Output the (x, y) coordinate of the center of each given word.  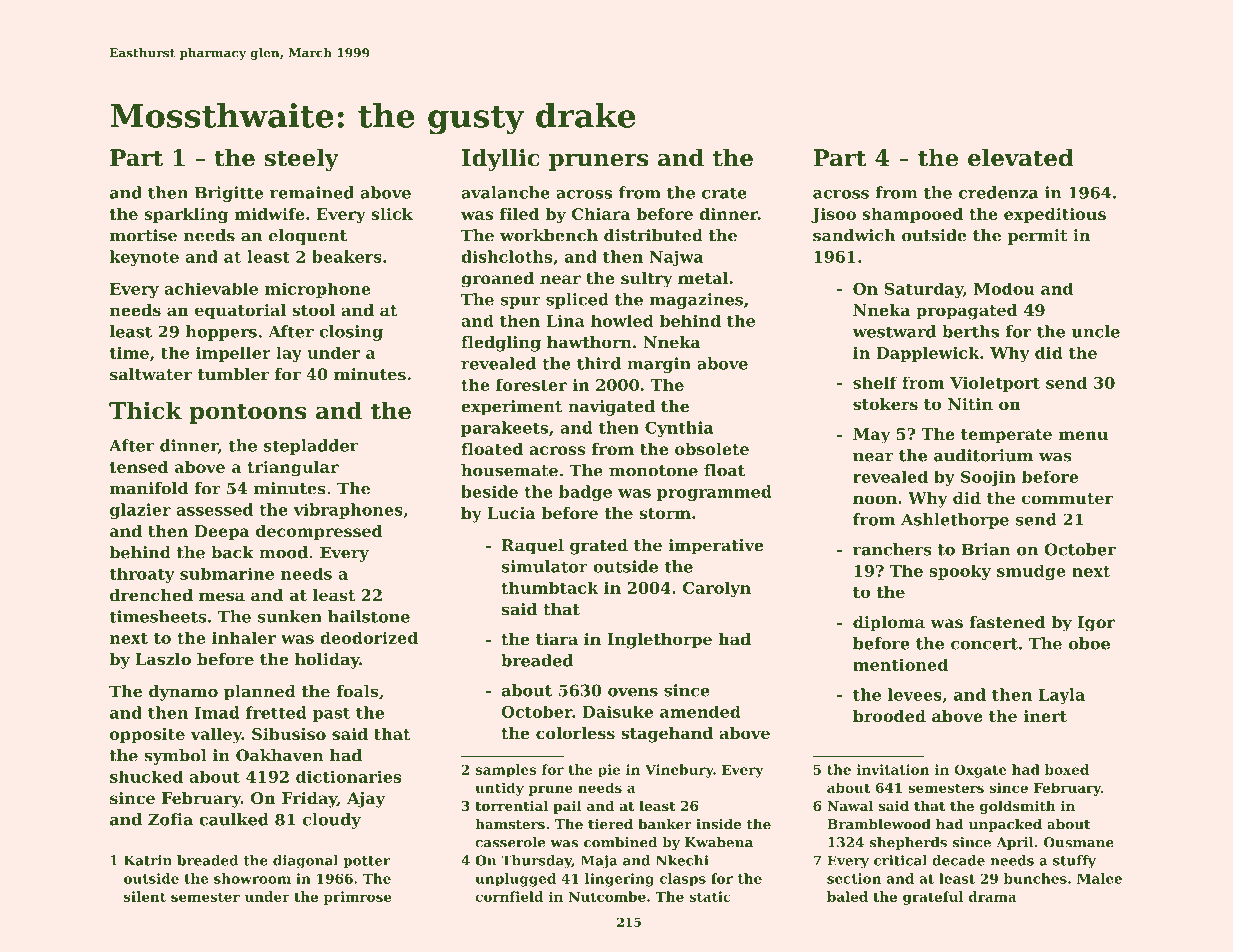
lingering (619, 880)
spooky (960, 572)
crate (724, 193)
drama (993, 896)
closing (351, 333)
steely (301, 159)
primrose (357, 898)
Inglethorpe (659, 641)
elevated (1021, 157)
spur (521, 303)
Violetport (995, 384)
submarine (227, 573)
